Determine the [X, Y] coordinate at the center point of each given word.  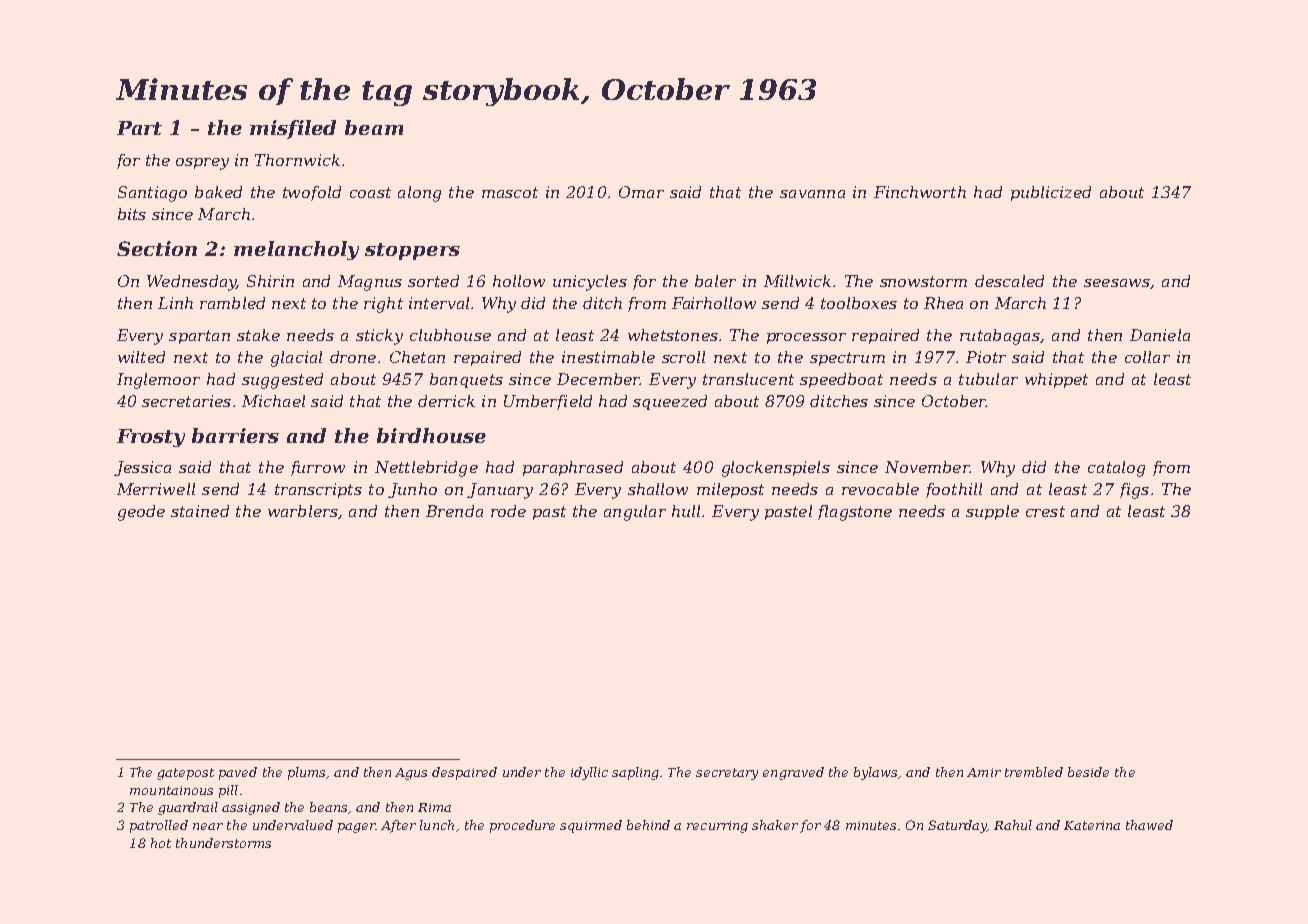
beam [374, 127]
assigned [251, 808]
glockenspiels [776, 469]
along [419, 194]
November [927, 467]
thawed [1149, 825]
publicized [1051, 193]
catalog [1116, 469]
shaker [775, 825]
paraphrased [573, 468]
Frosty [151, 438]
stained [200, 511]
